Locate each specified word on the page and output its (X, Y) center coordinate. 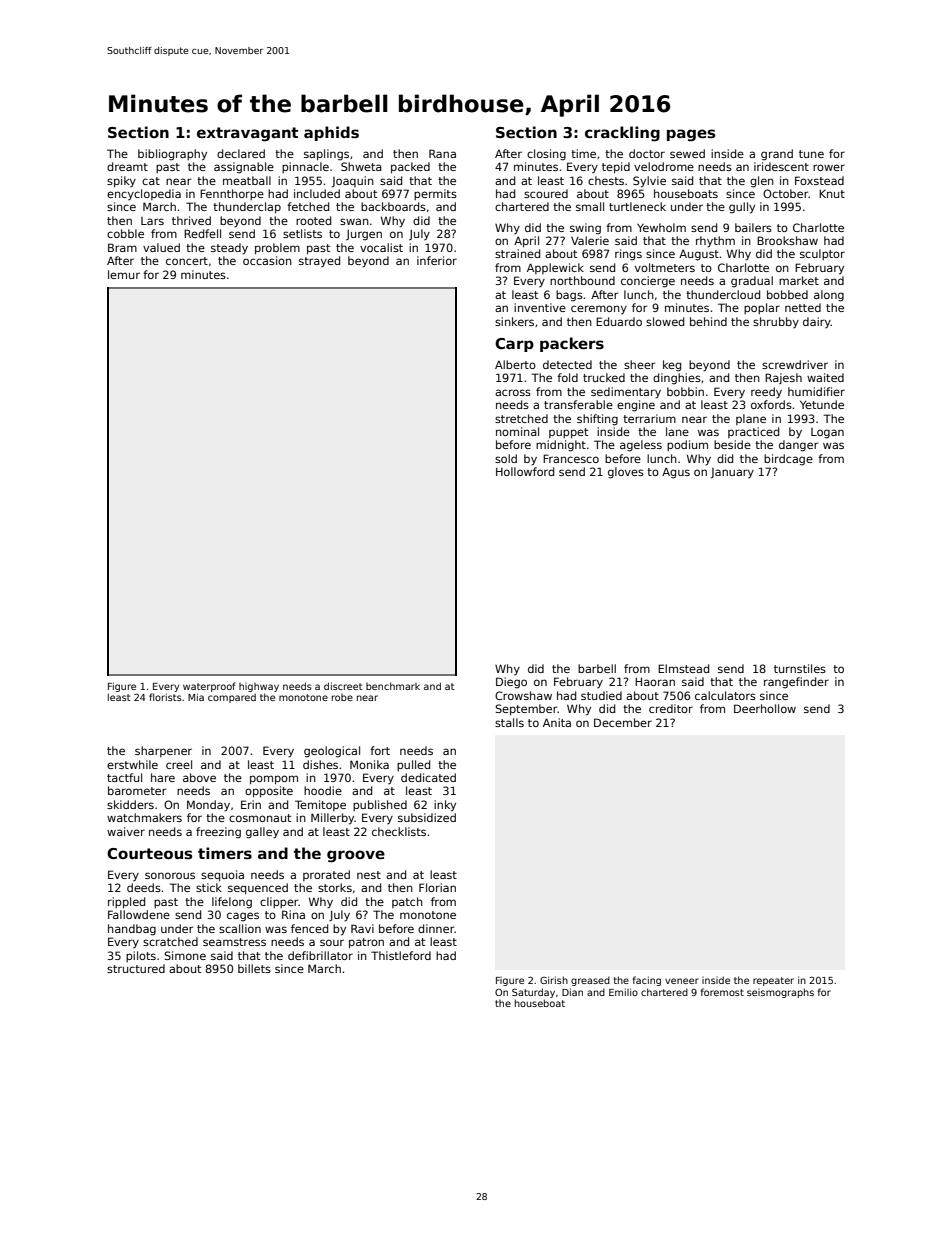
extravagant (247, 134)
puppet (568, 433)
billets (254, 968)
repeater (773, 981)
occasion (267, 260)
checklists (399, 831)
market (799, 280)
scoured (546, 193)
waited (825, 377)
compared (232, 698)
